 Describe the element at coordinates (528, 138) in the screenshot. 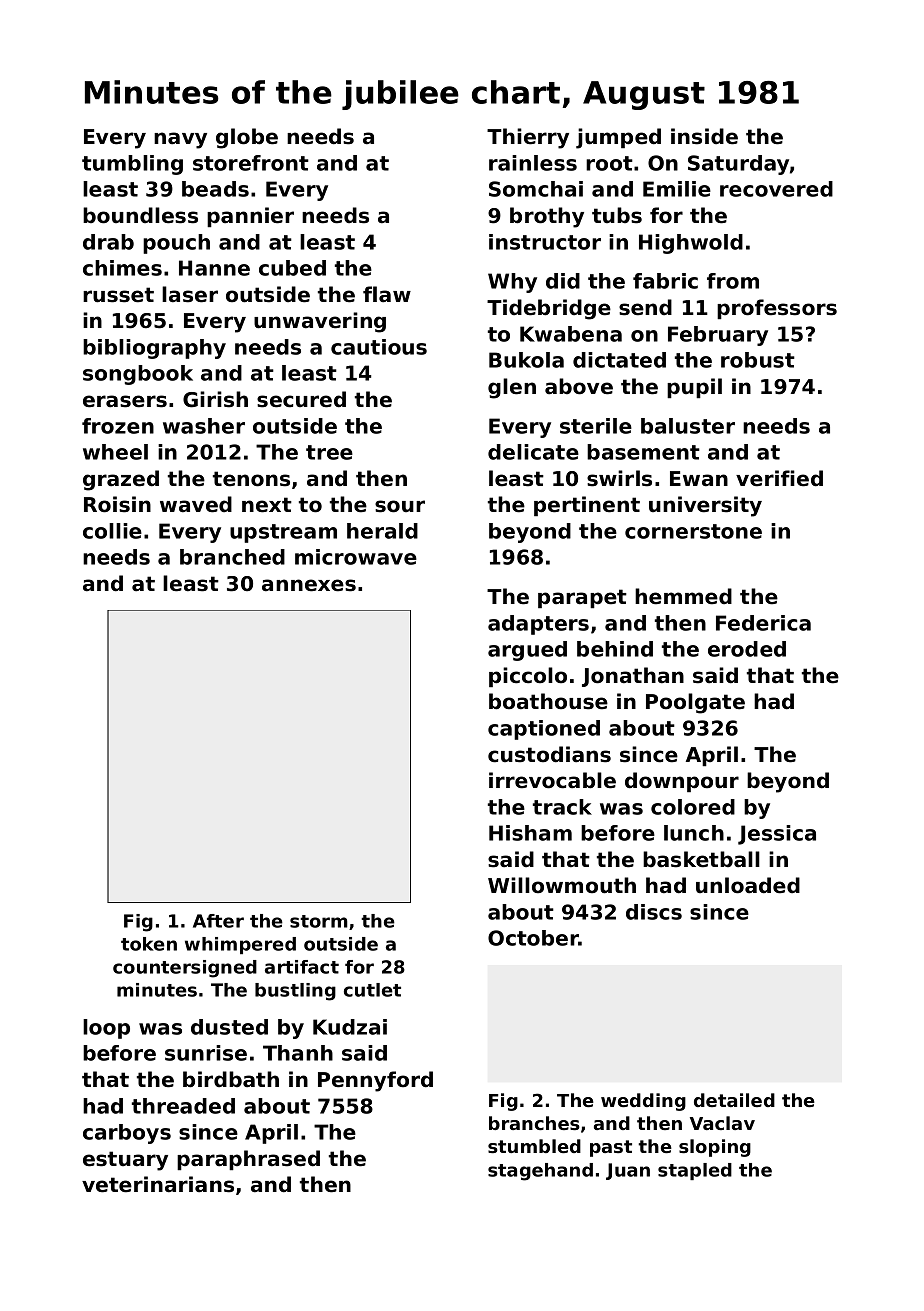

I see `Thierry` at that location.
